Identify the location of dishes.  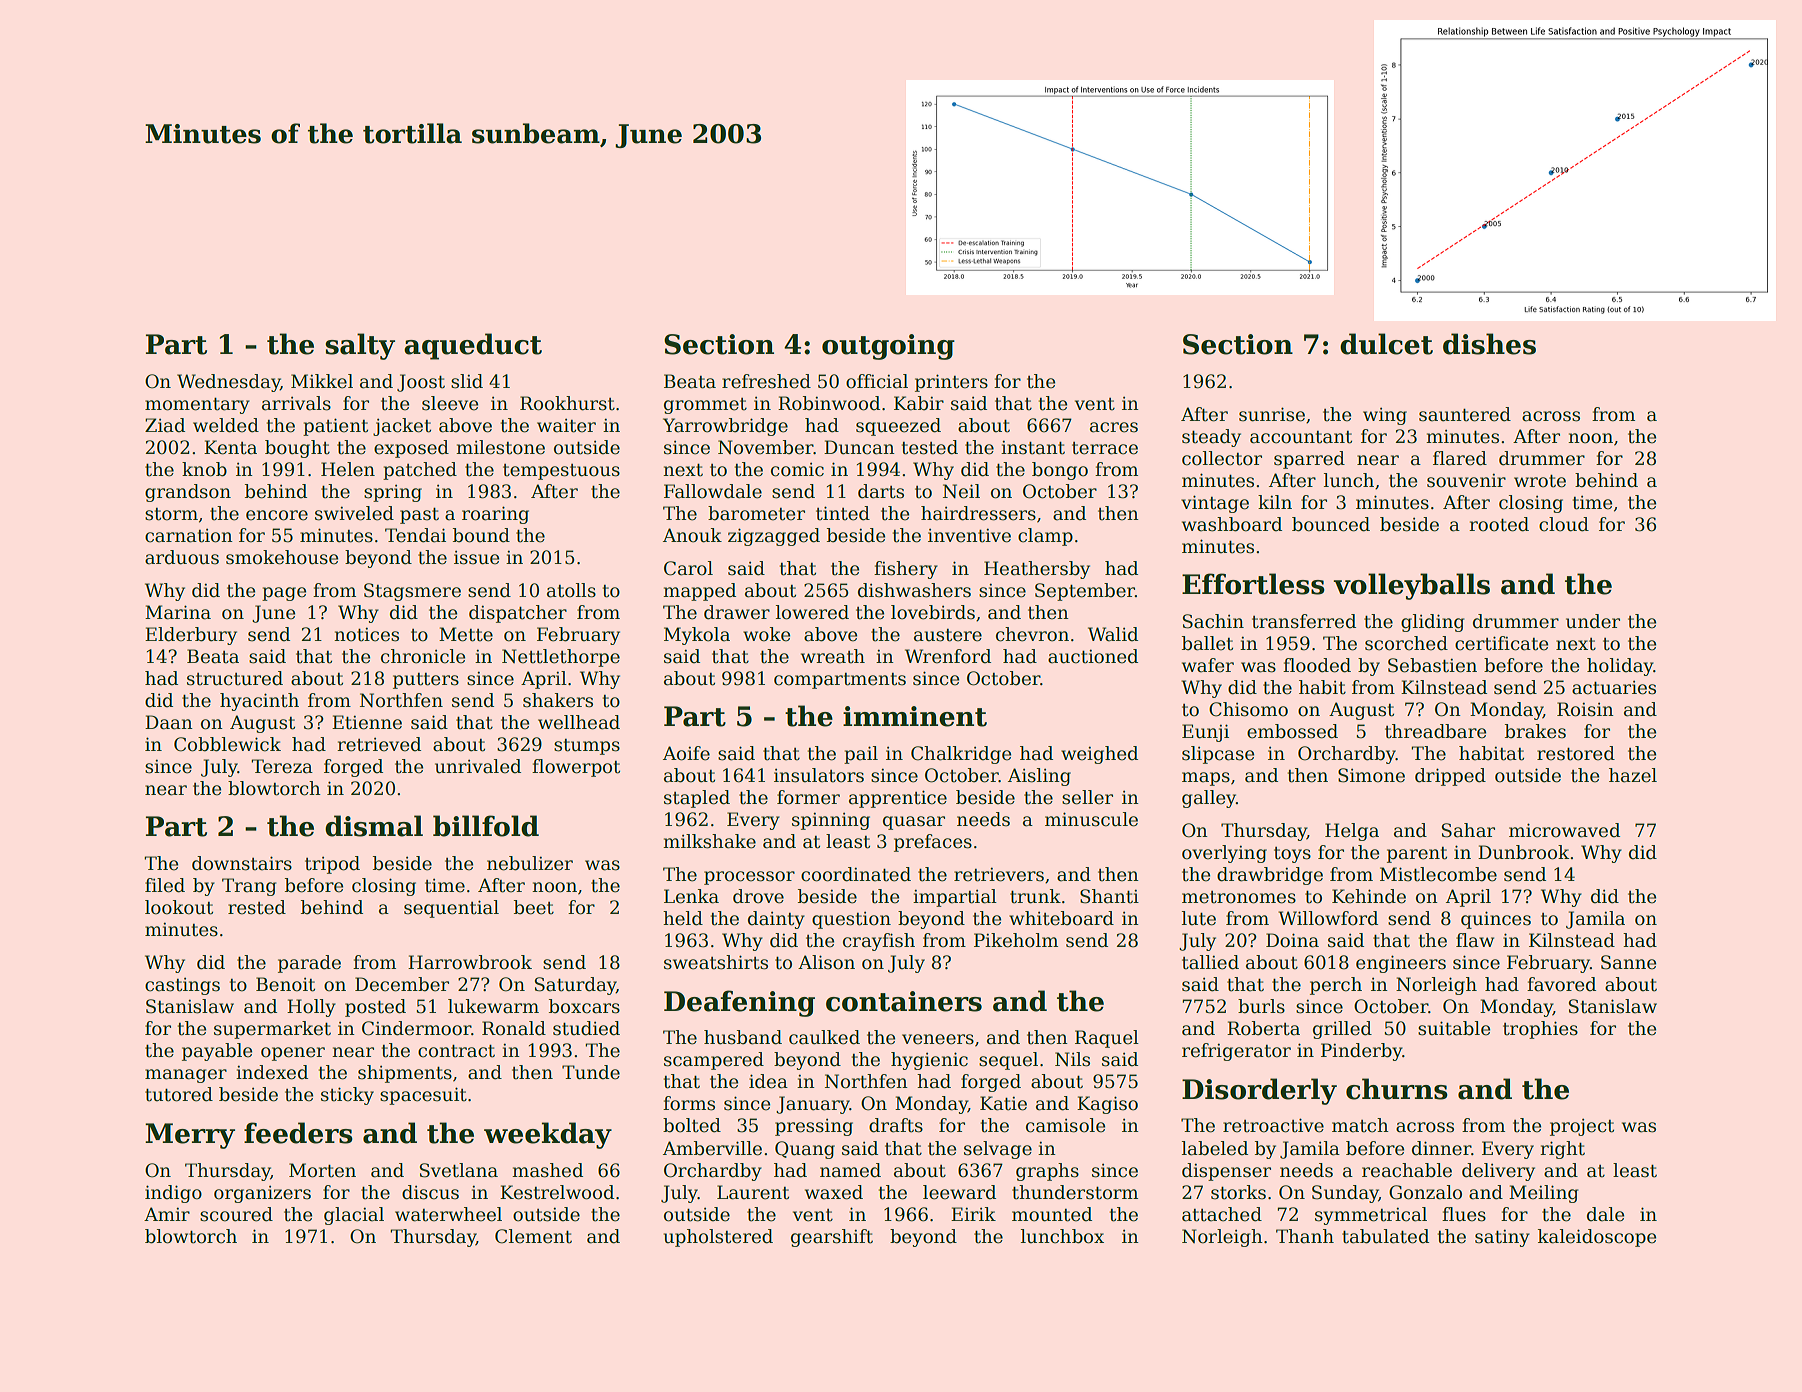
(1489, 344).
